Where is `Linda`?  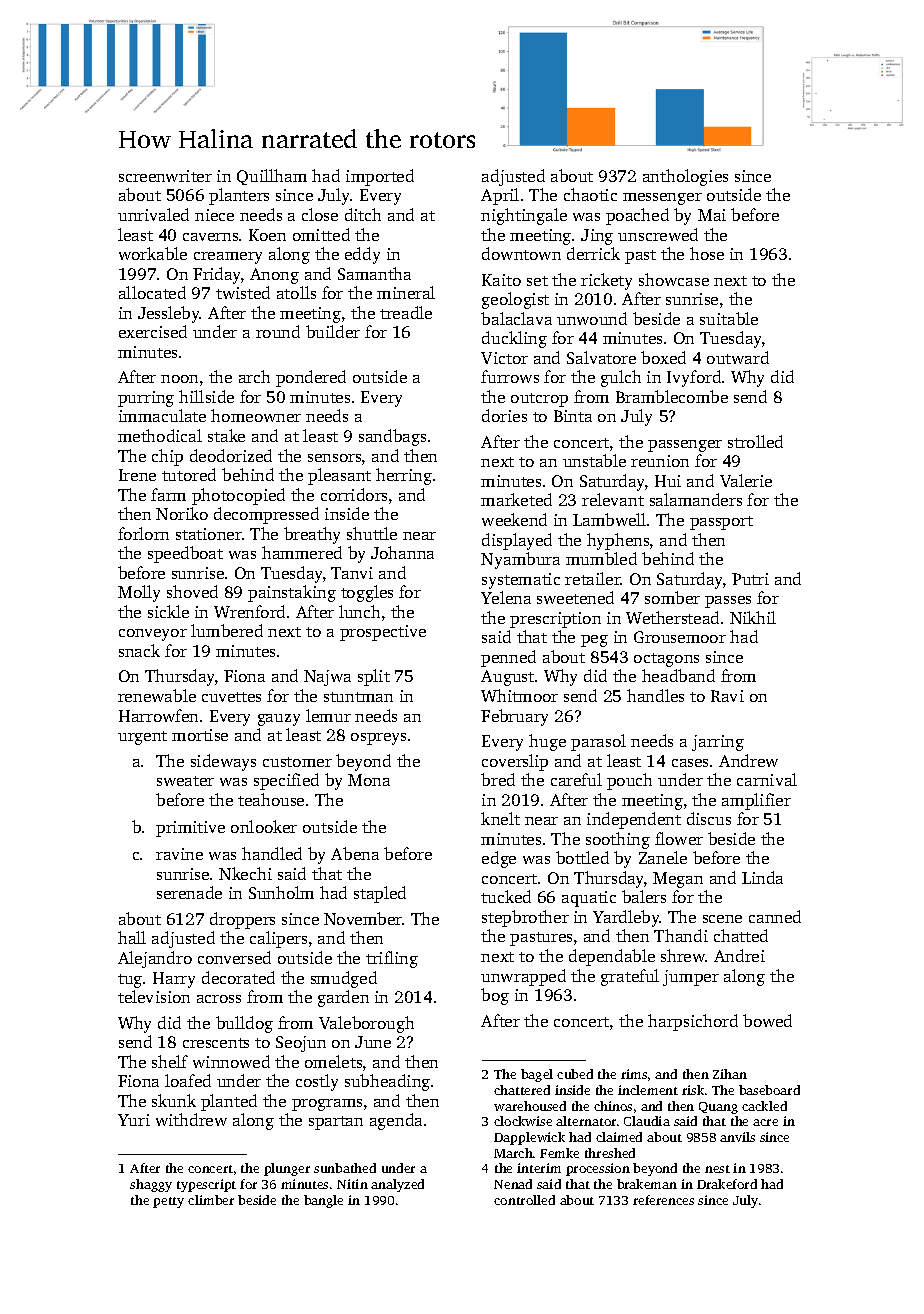 Linda is located at coordinates (762, 877).
